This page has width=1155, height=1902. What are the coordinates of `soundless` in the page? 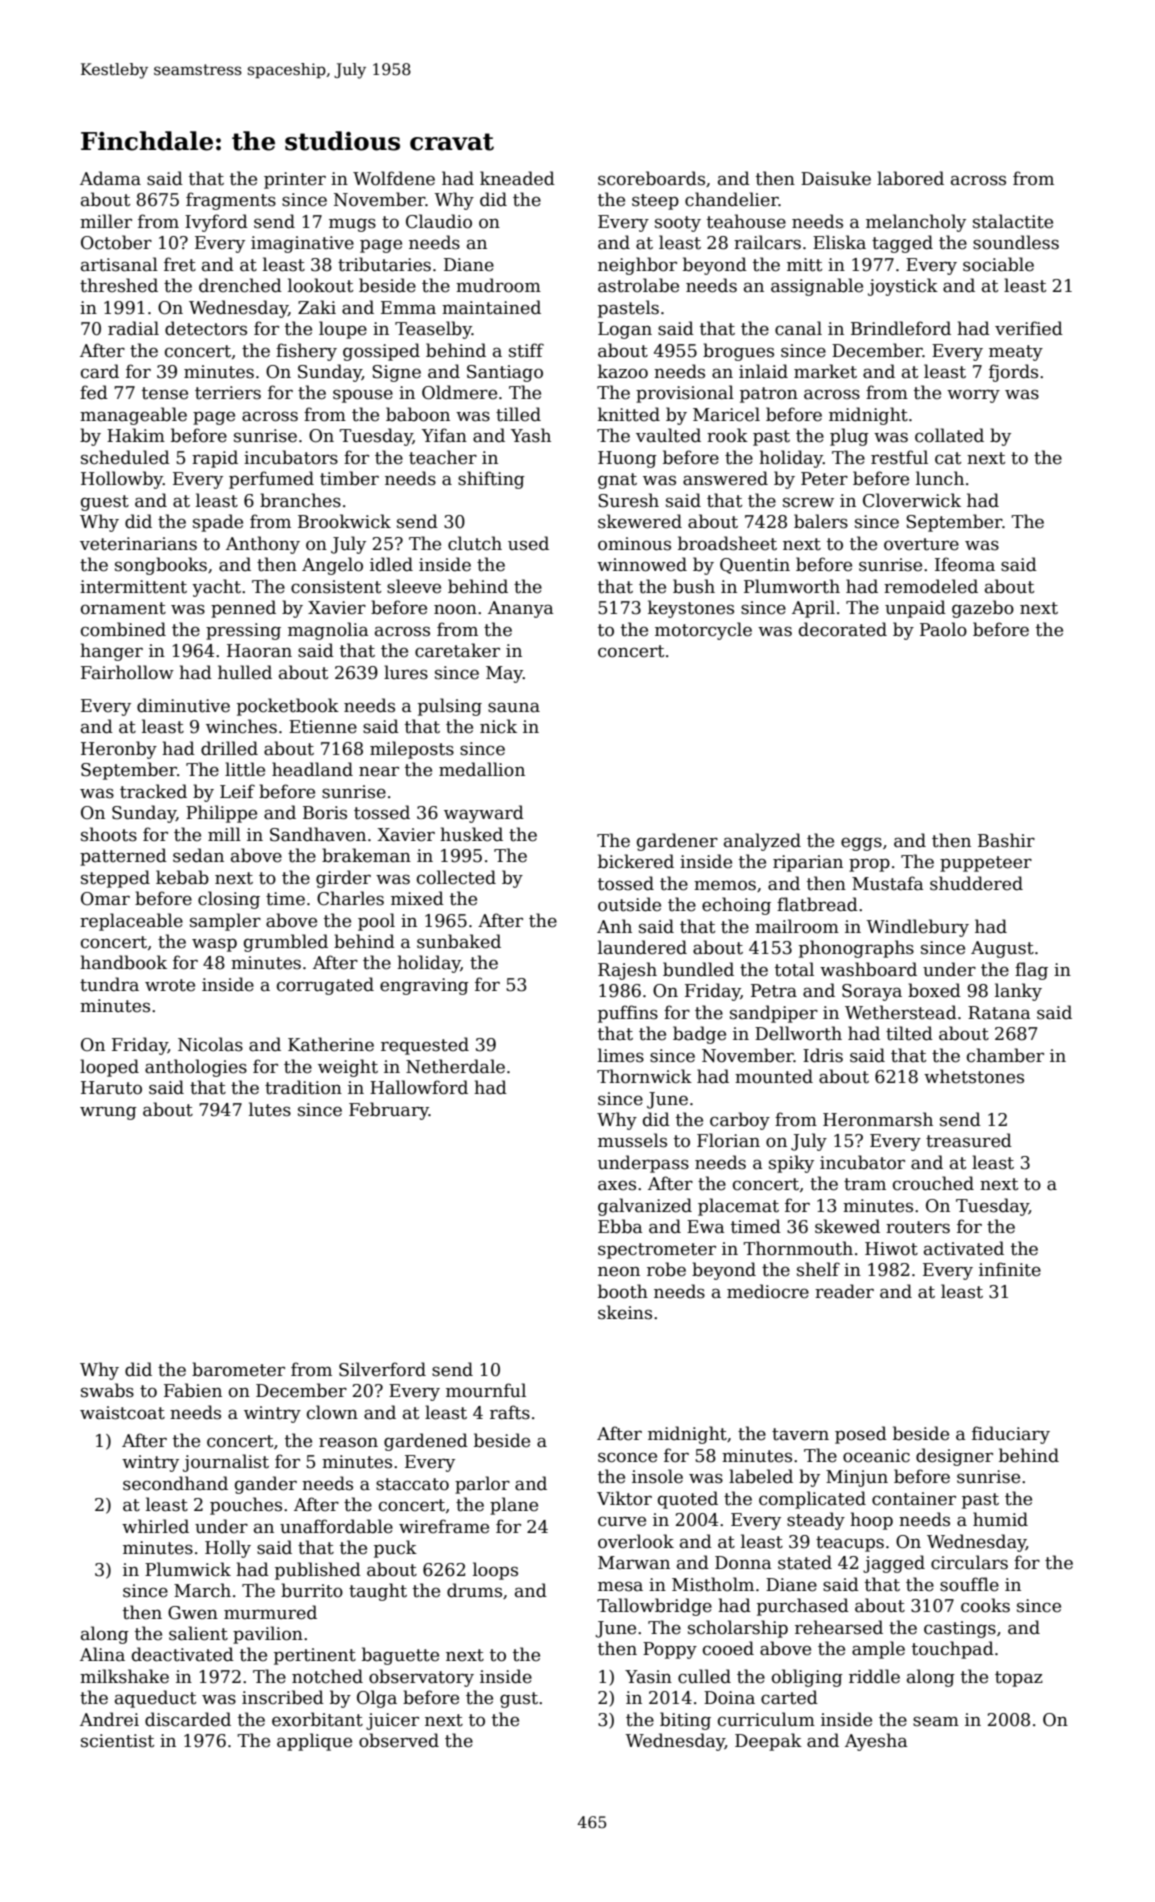 It's located at (1016, 242).
